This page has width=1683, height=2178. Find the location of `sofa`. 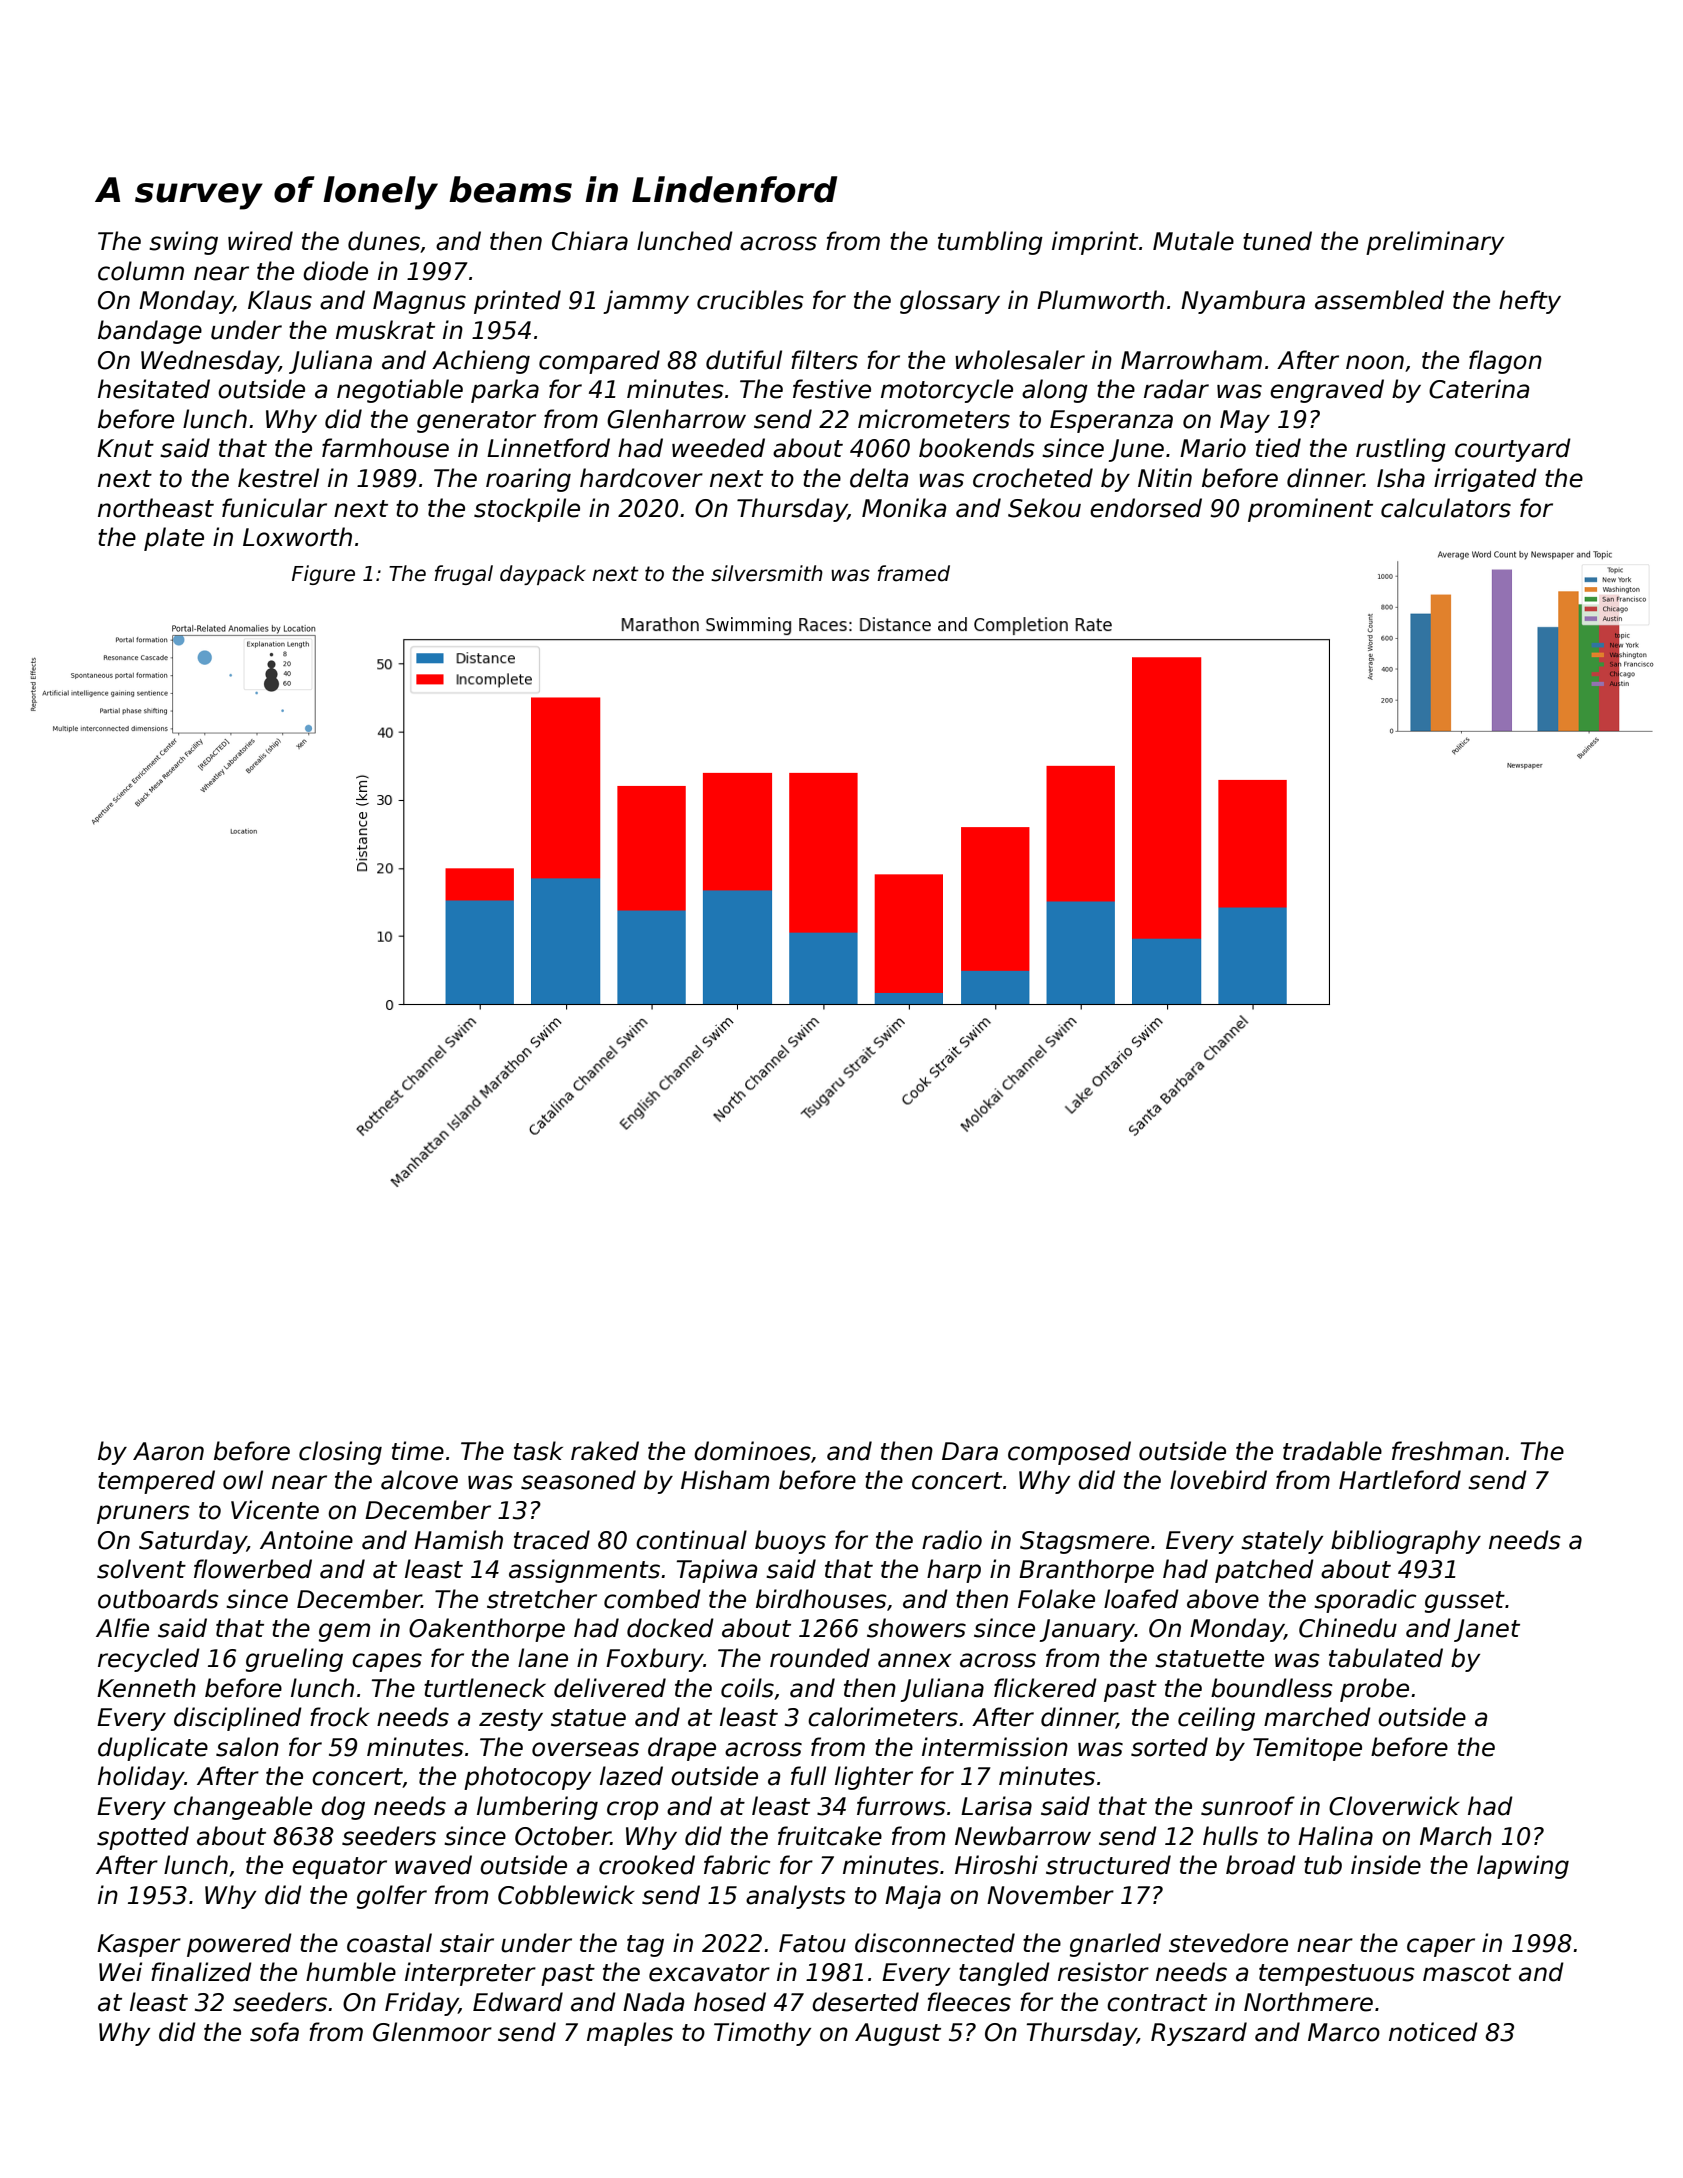

sofa is located at coordinates (274, 2032).
